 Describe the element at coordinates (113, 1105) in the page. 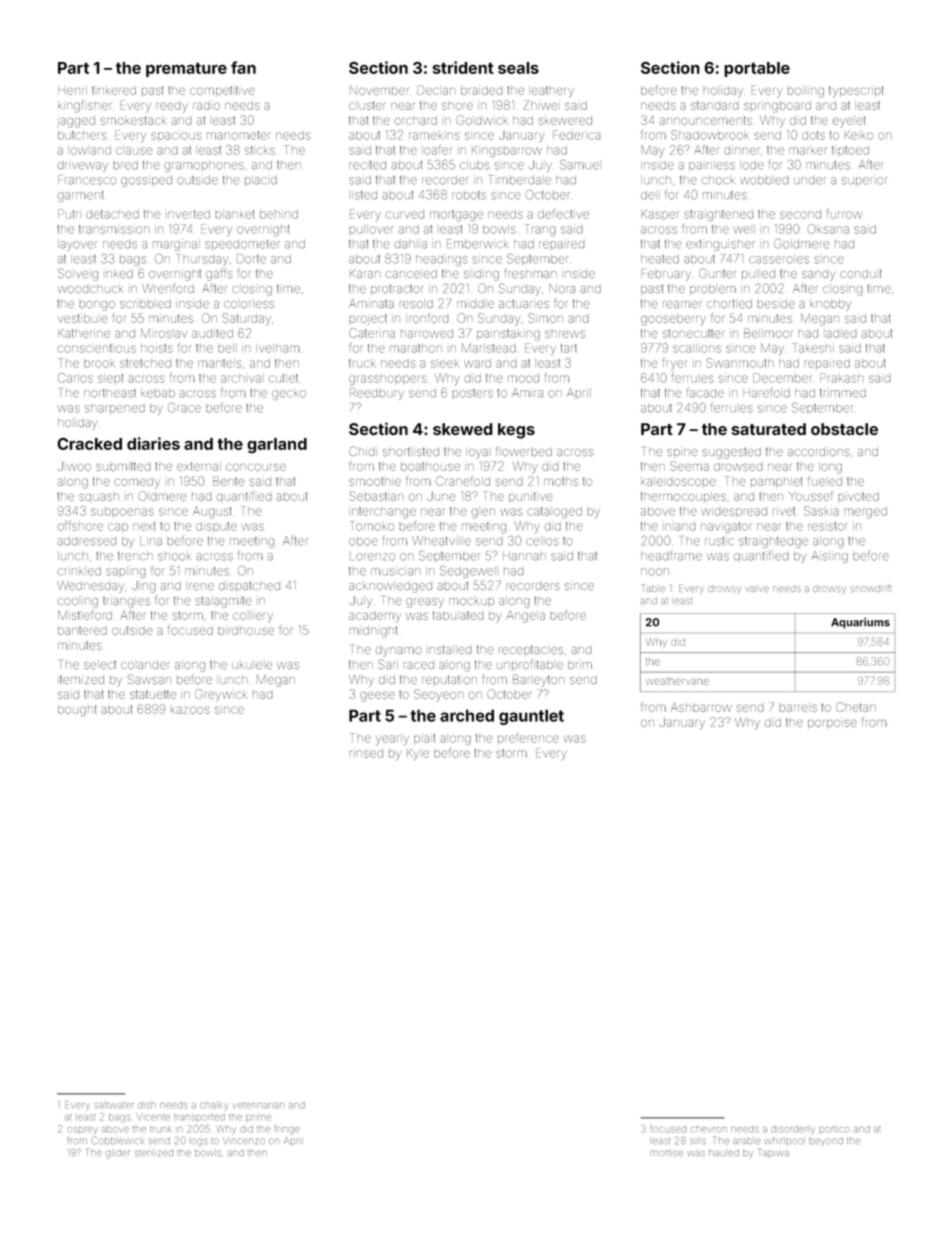

I see `saltwater` at that location.
